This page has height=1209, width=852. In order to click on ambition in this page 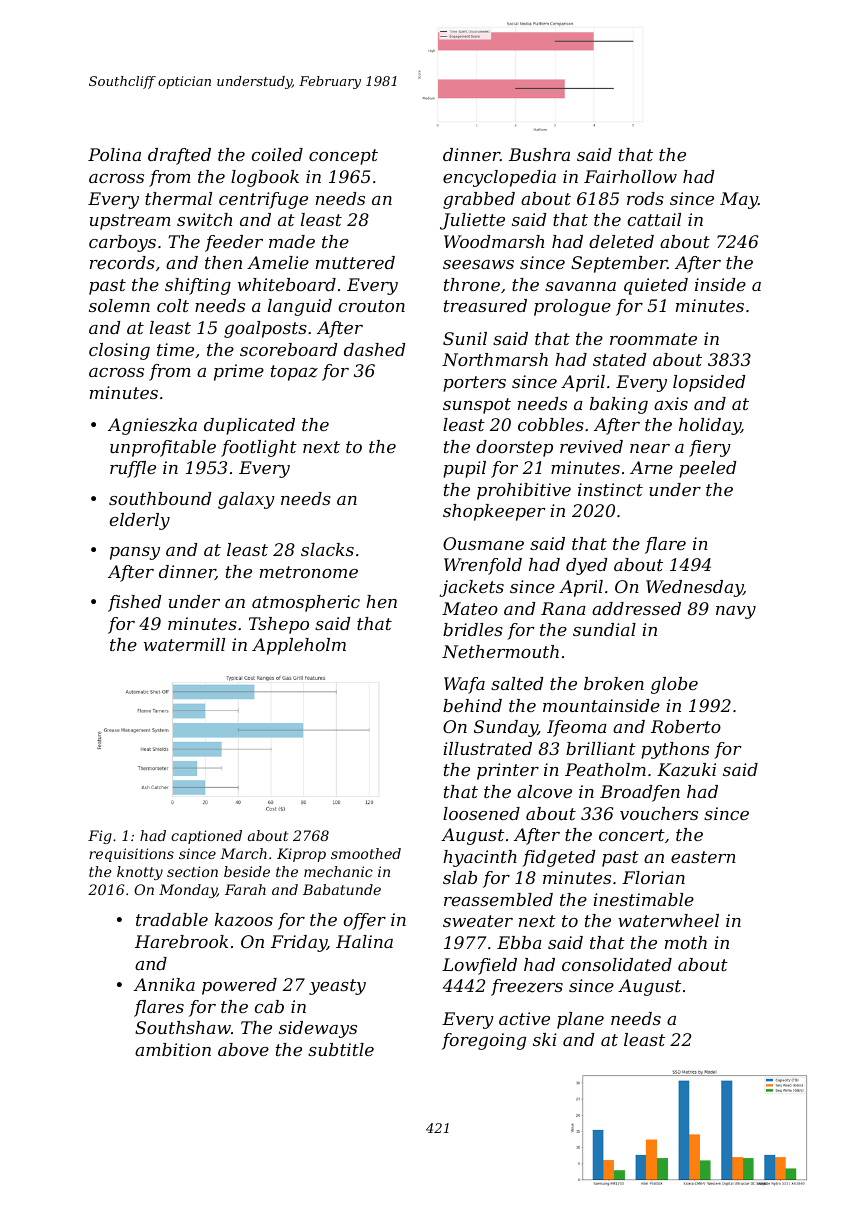, I will do `click(173, 1049)`.
